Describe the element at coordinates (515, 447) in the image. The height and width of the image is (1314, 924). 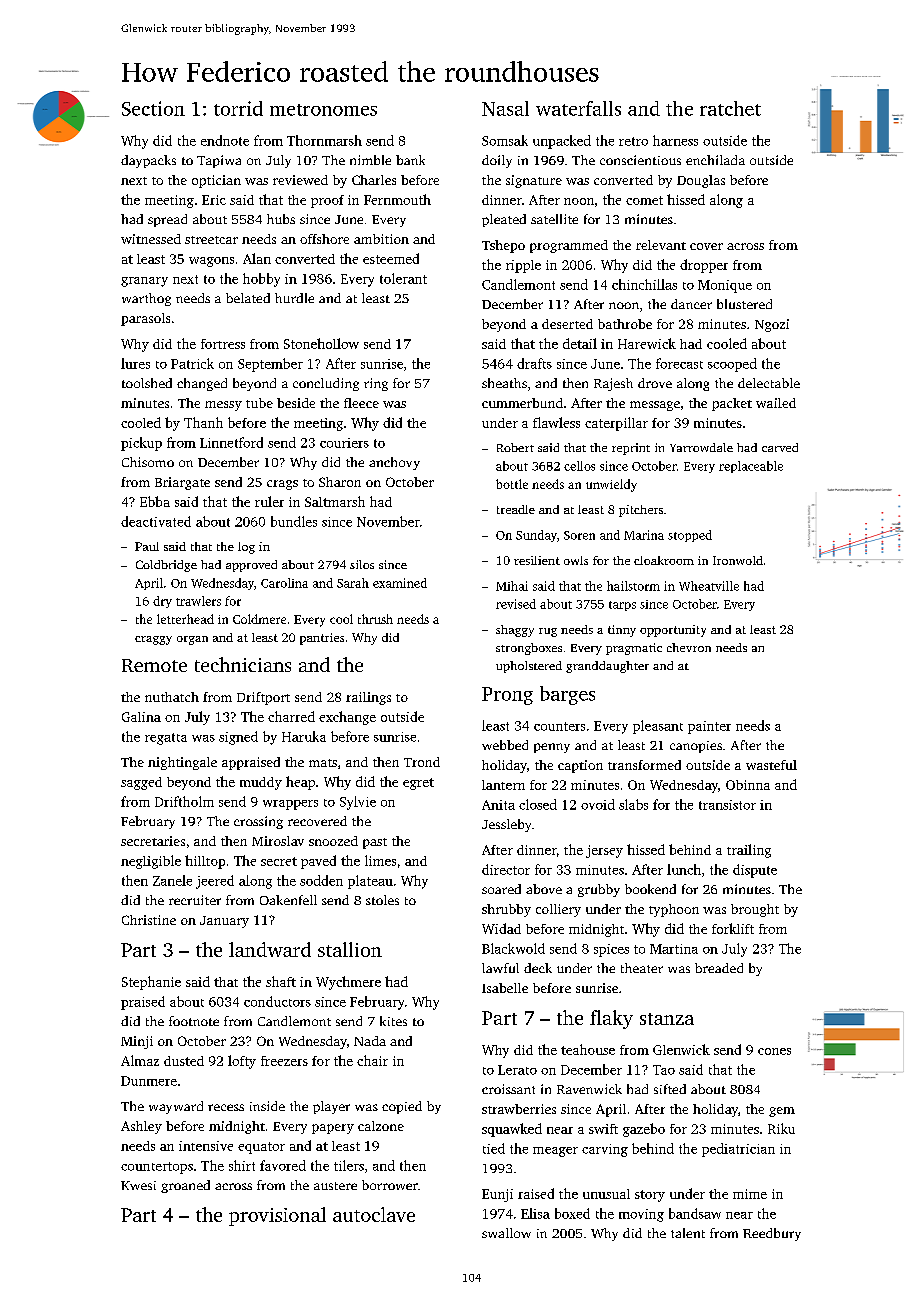
I see `Robert` at that location.
